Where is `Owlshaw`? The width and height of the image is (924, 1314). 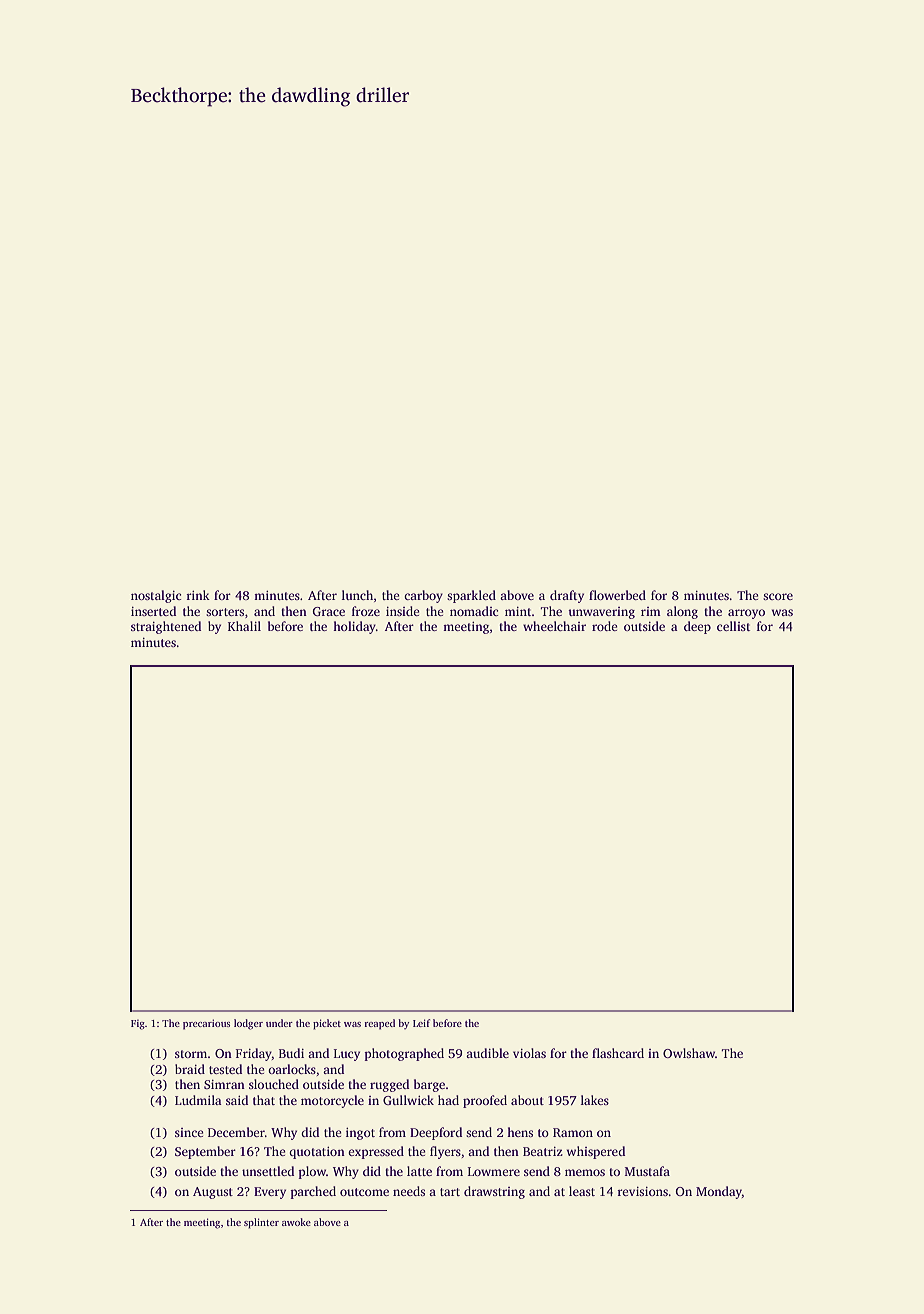 Owlshaw is located at coordinates (689, 1053).
